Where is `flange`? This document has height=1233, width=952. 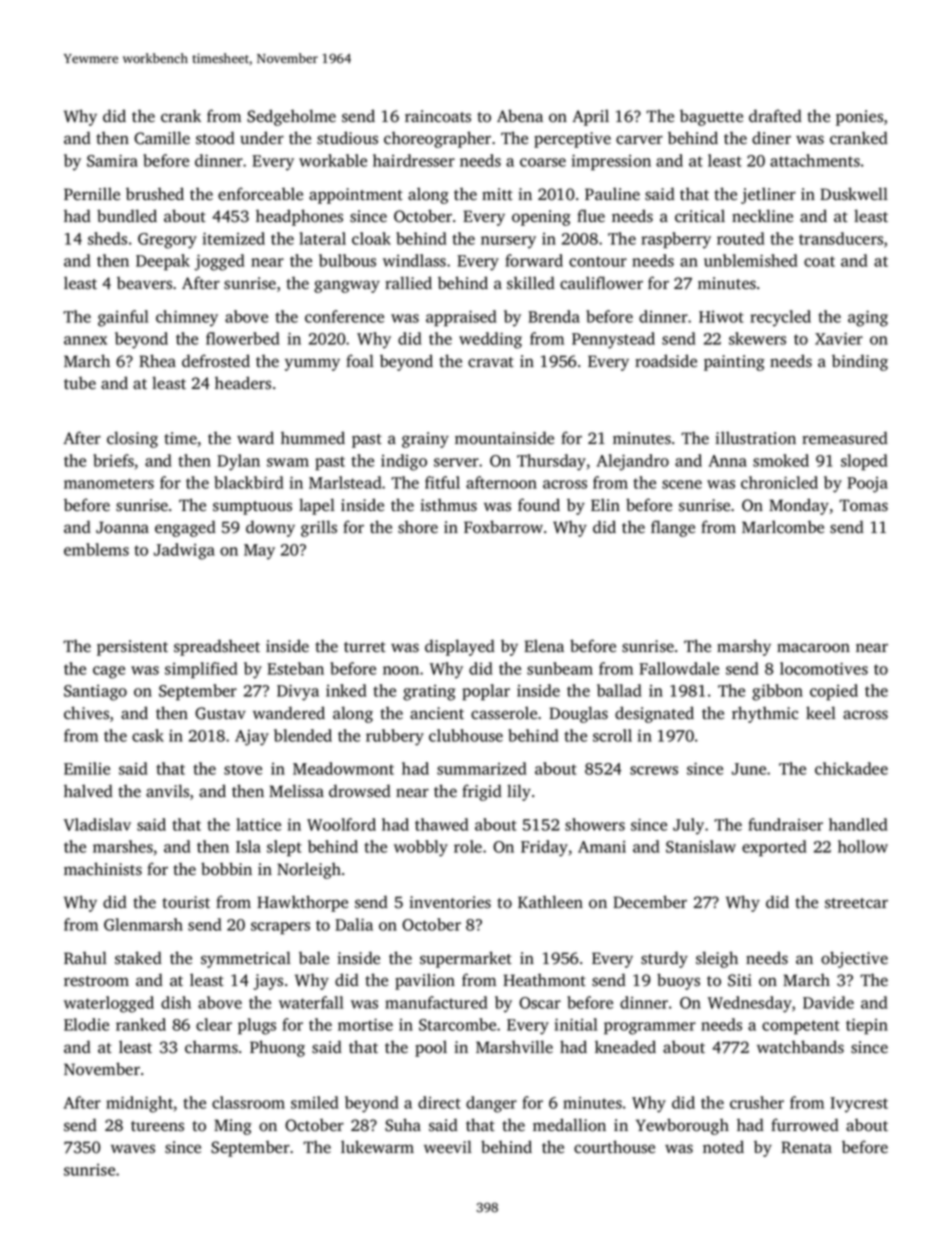
flange is located at coordinates (673, 528).
